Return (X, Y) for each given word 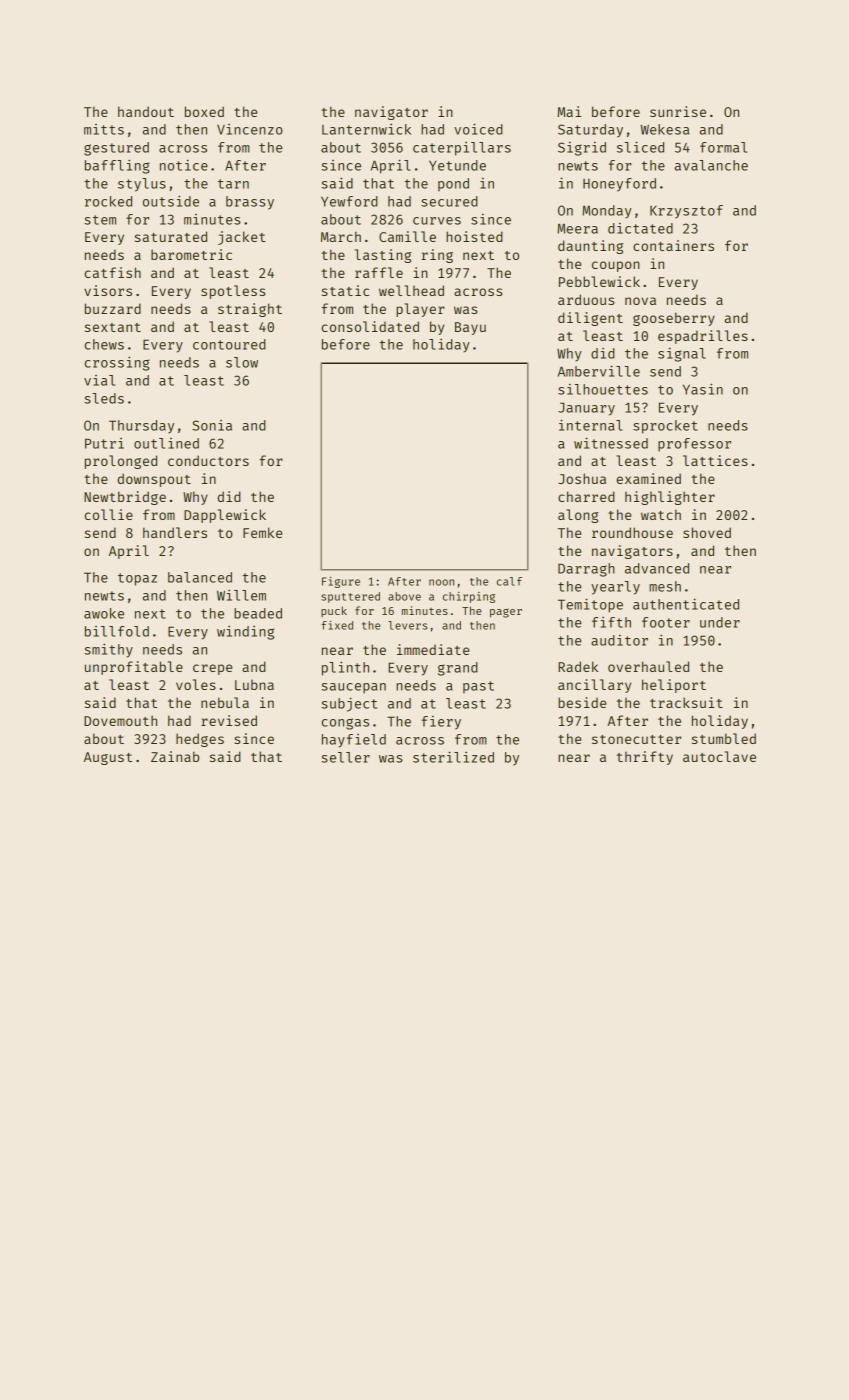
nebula (225, 702)
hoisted (474, 236)
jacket (242, 238)
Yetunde (457, 165)
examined (648, 478)
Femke (262, 532)
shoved (707, 532)
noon (441, 582)
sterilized (453, 757)
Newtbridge (125, 498)
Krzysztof (686, 212)
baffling (117, 166)
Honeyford (619, 185)
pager (506, 613)
